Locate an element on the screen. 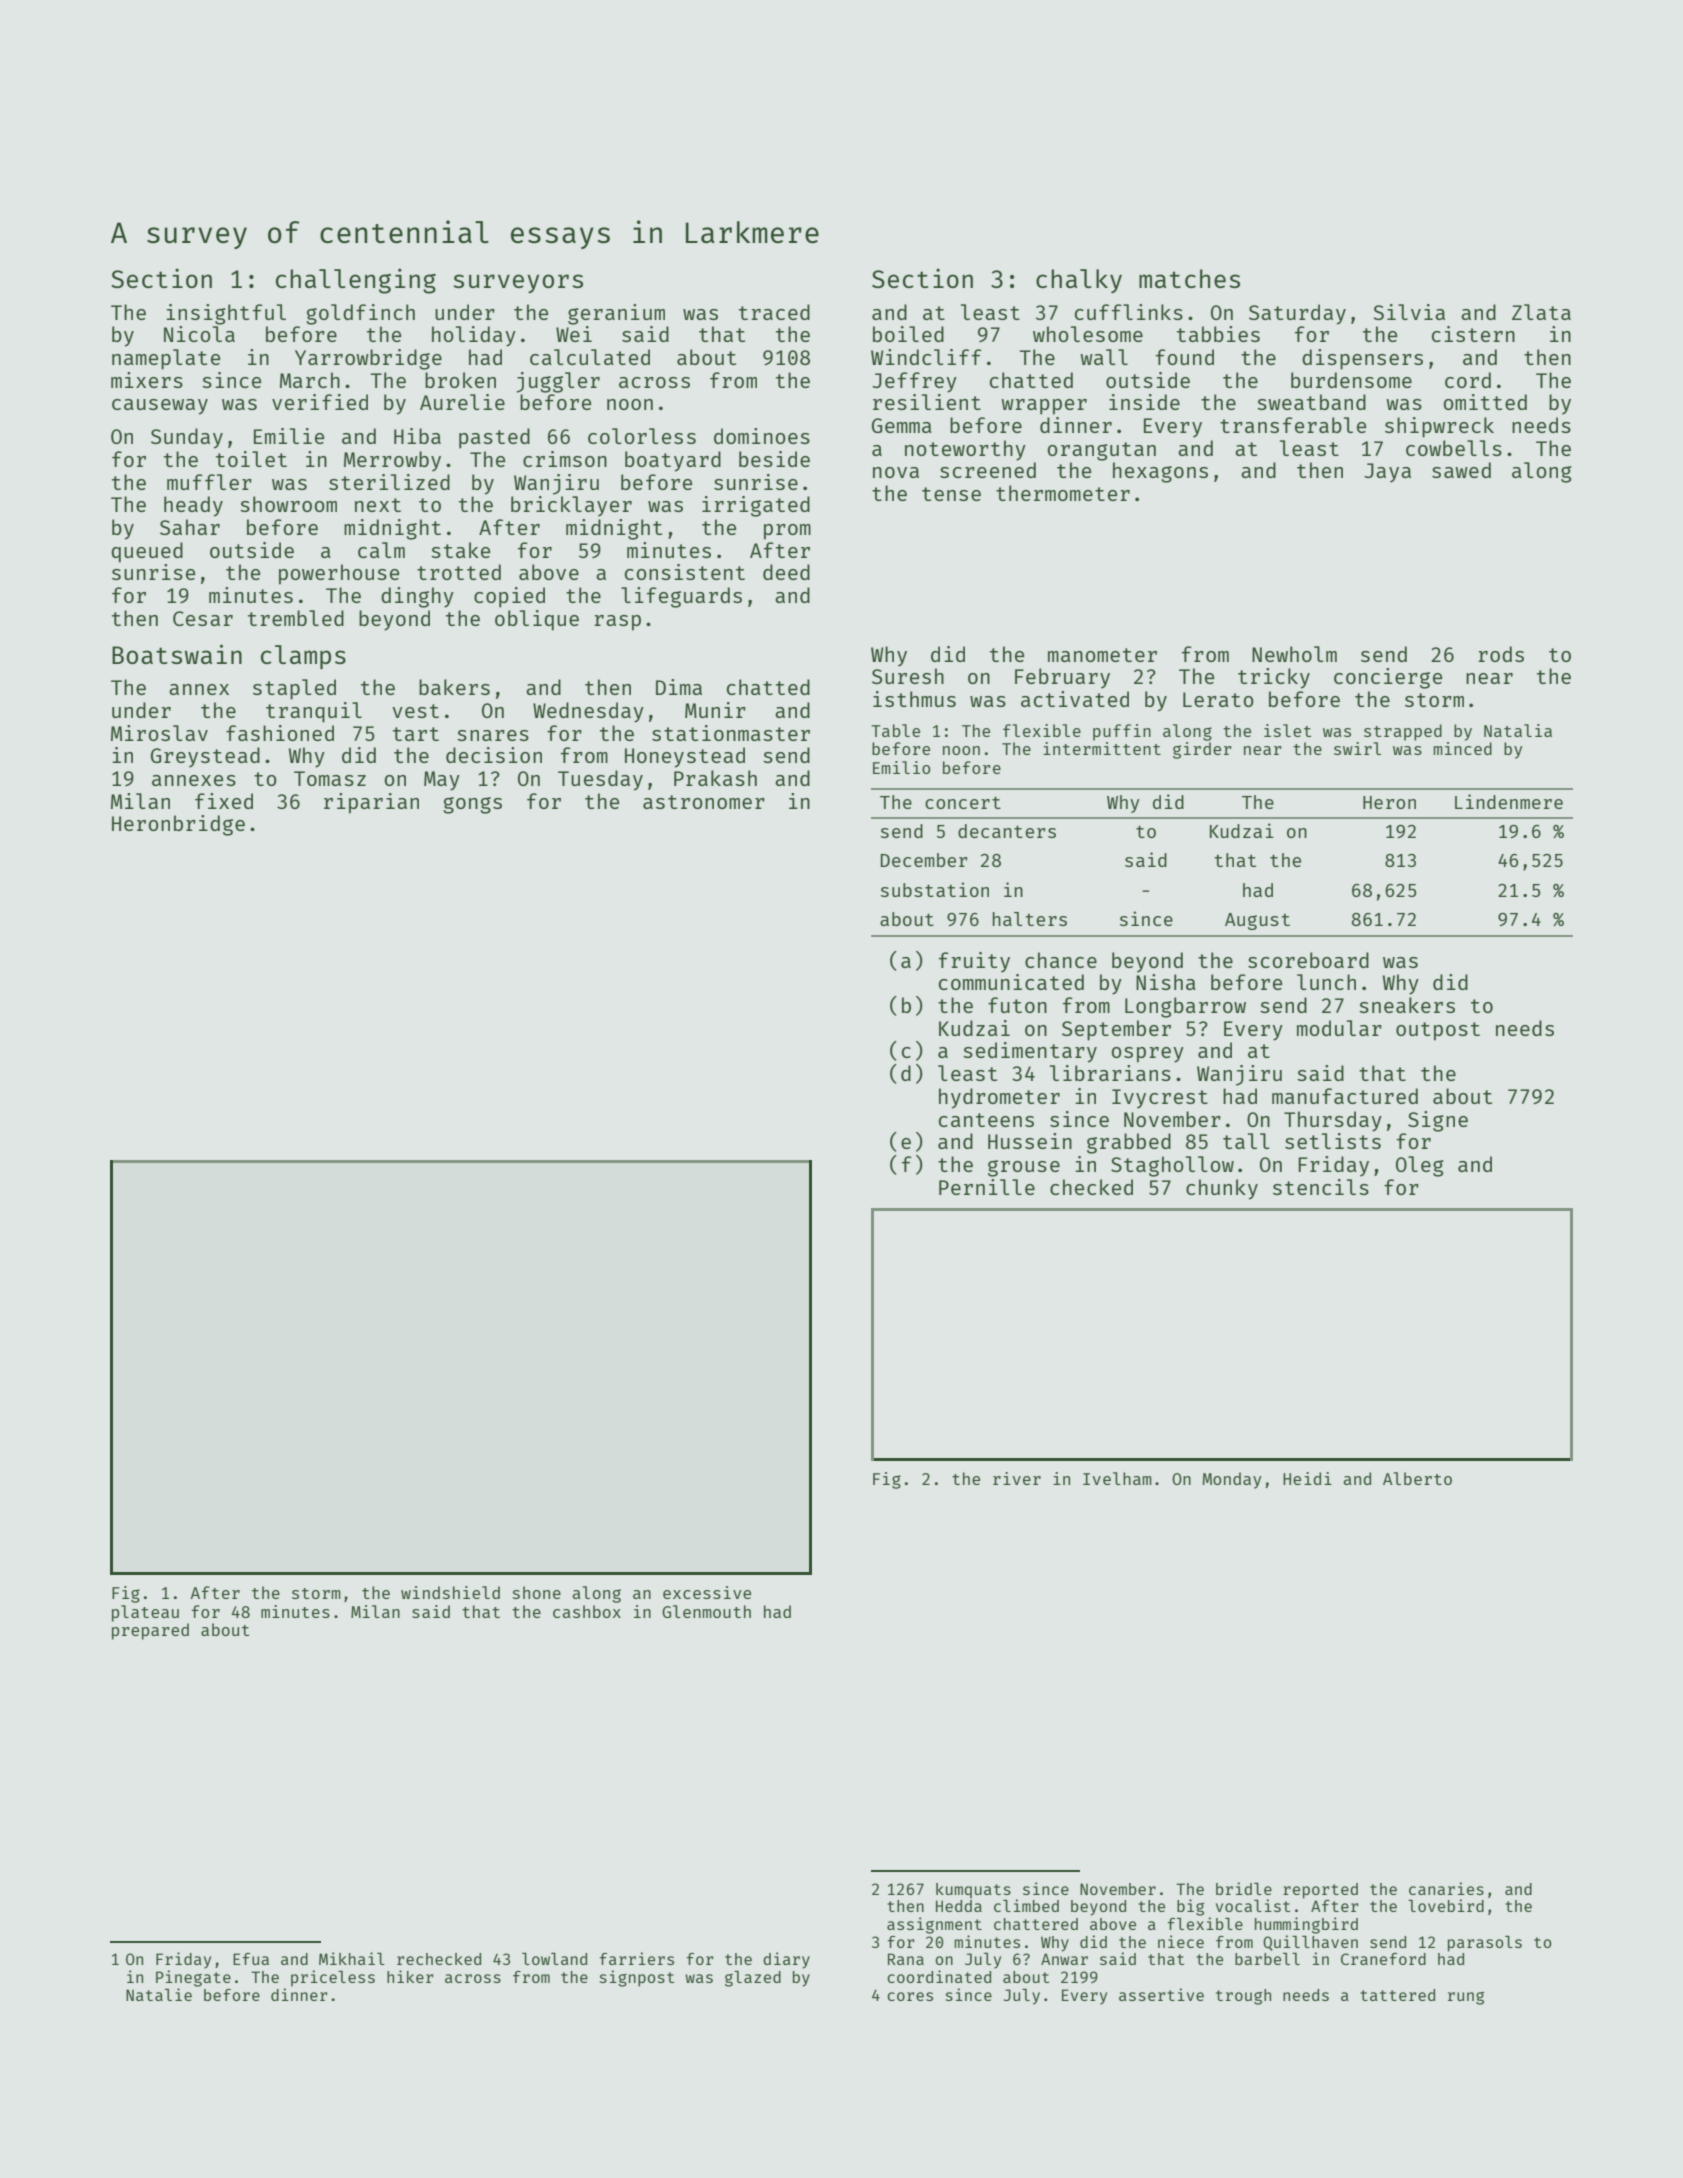 This screenshot has width=1683, height=2178. bakers is located at coordinates (454, 687).
